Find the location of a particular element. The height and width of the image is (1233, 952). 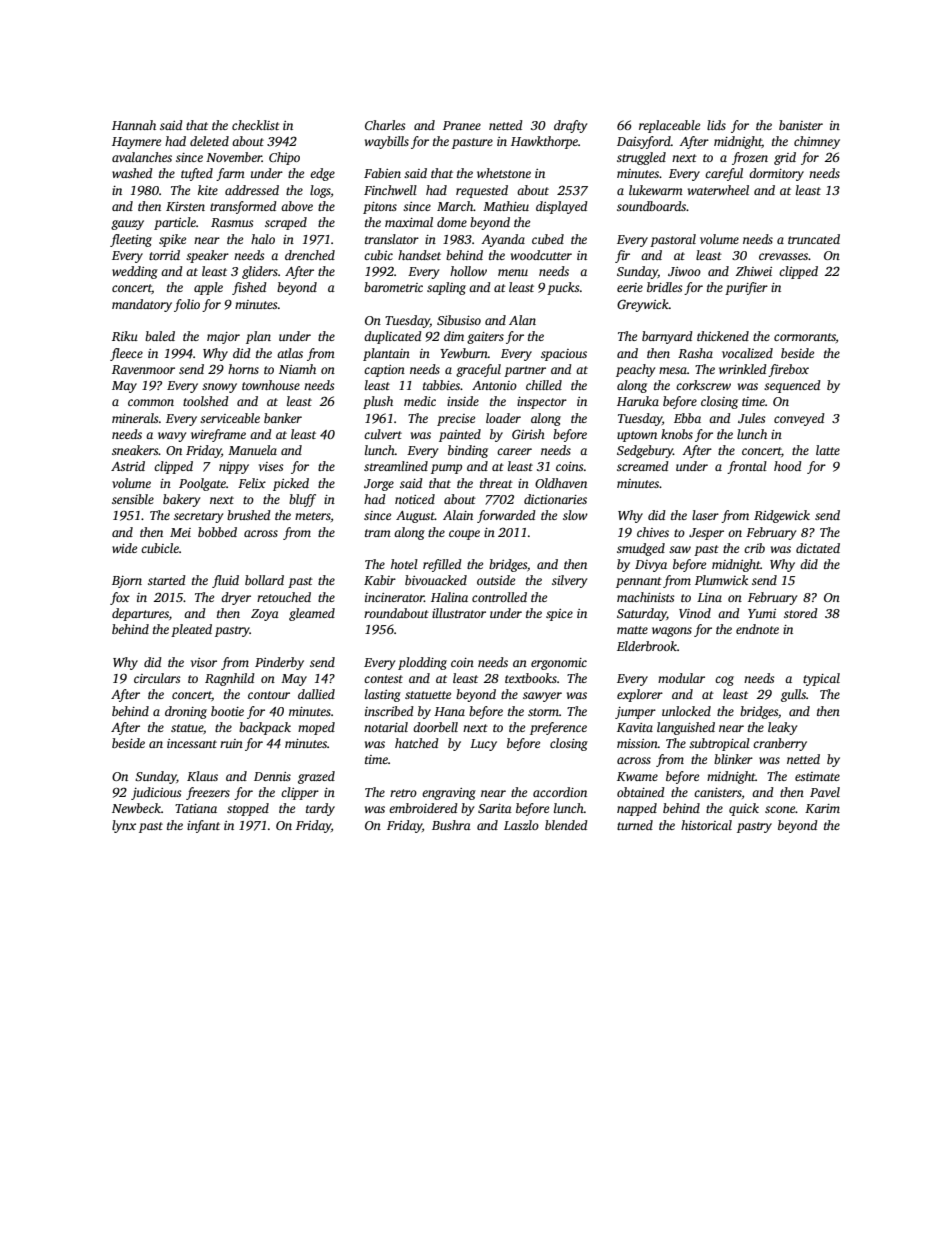

halo is located at coordinates (263, 239).
